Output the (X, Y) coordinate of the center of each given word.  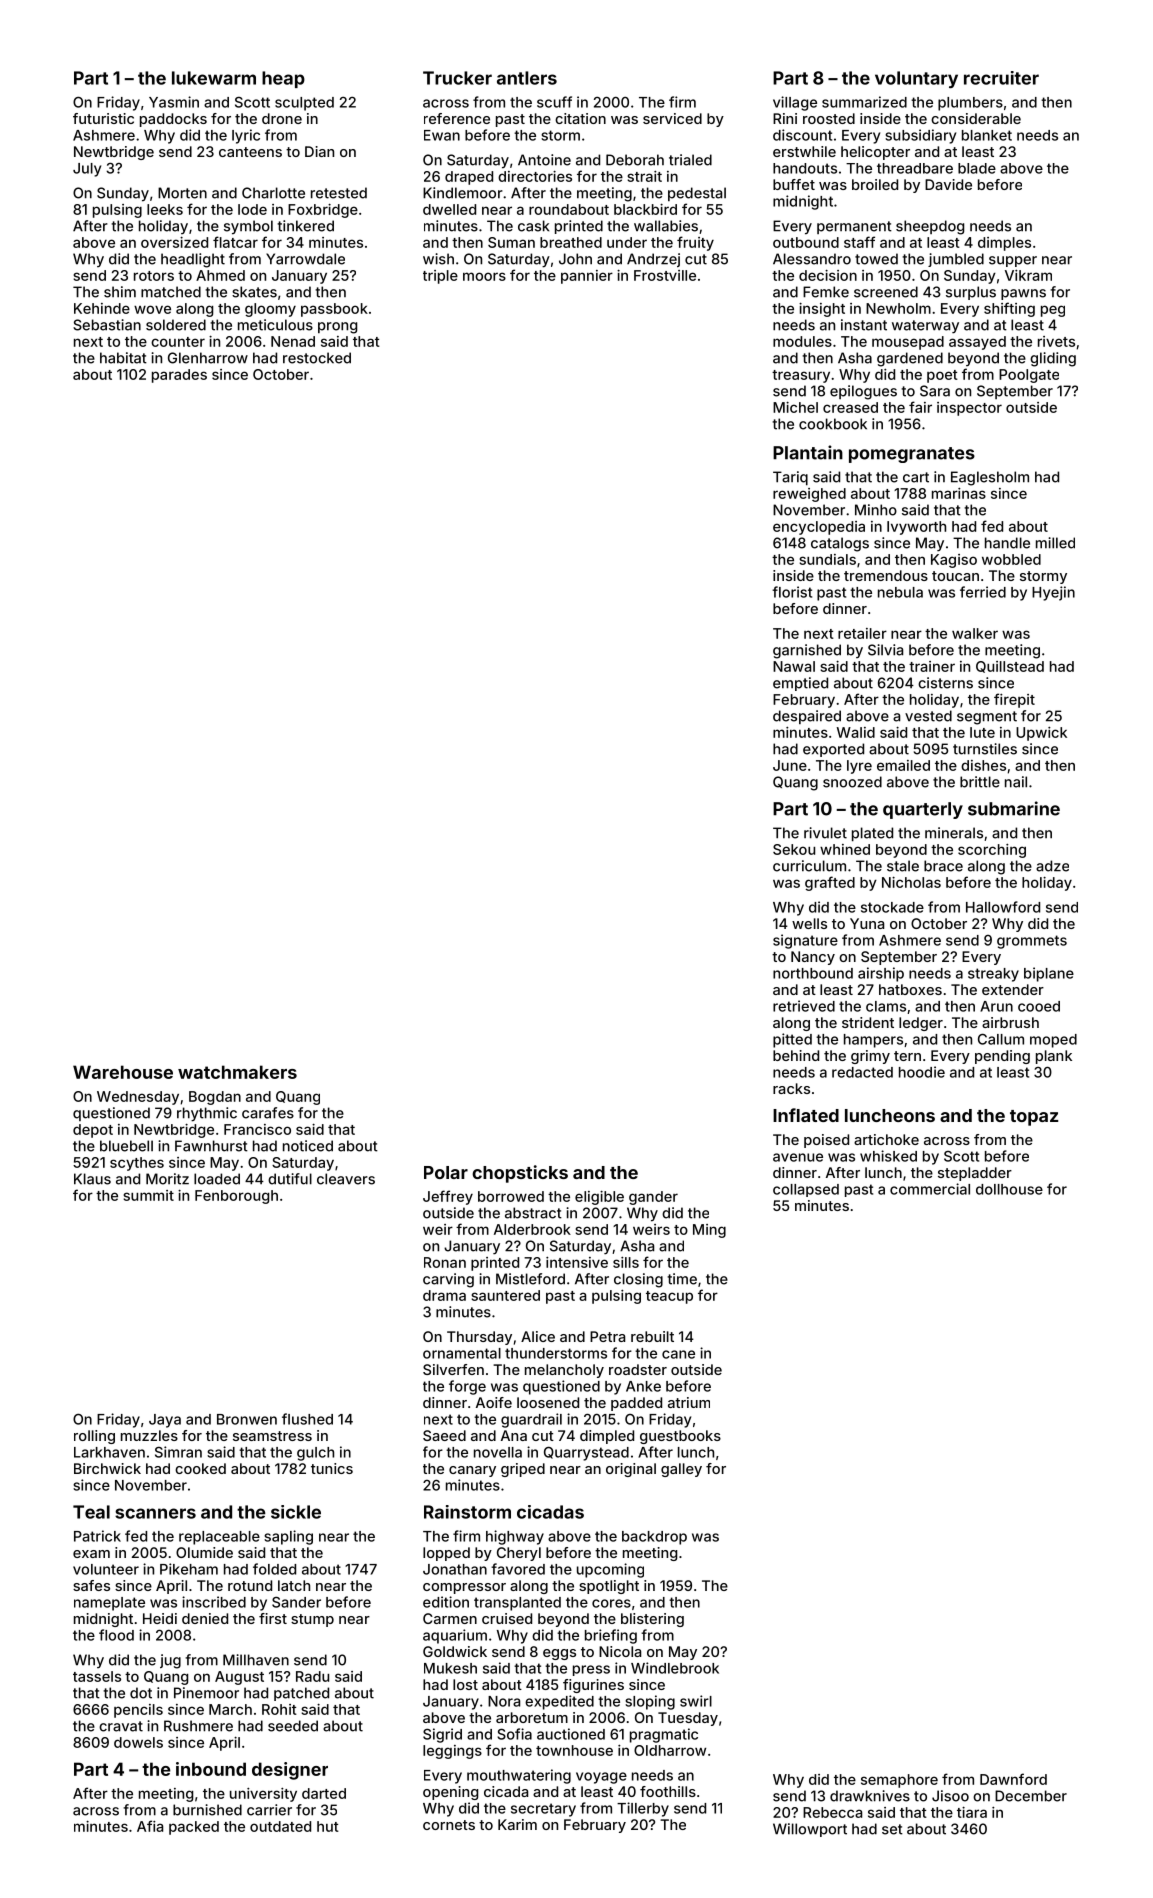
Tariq (790, 478)
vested (928, 716)
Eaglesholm (990, 478)
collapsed (806, 1190)
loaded (217, 1179)
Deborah (635, 160)
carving (448, 1280)
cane (678, 1354)
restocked (317, 358)
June (790, 765)
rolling (94, 1437)
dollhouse (1009, 1189)
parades (179, 376)
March (230, 1709)
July (87, 170)
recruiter (1001, 78)
